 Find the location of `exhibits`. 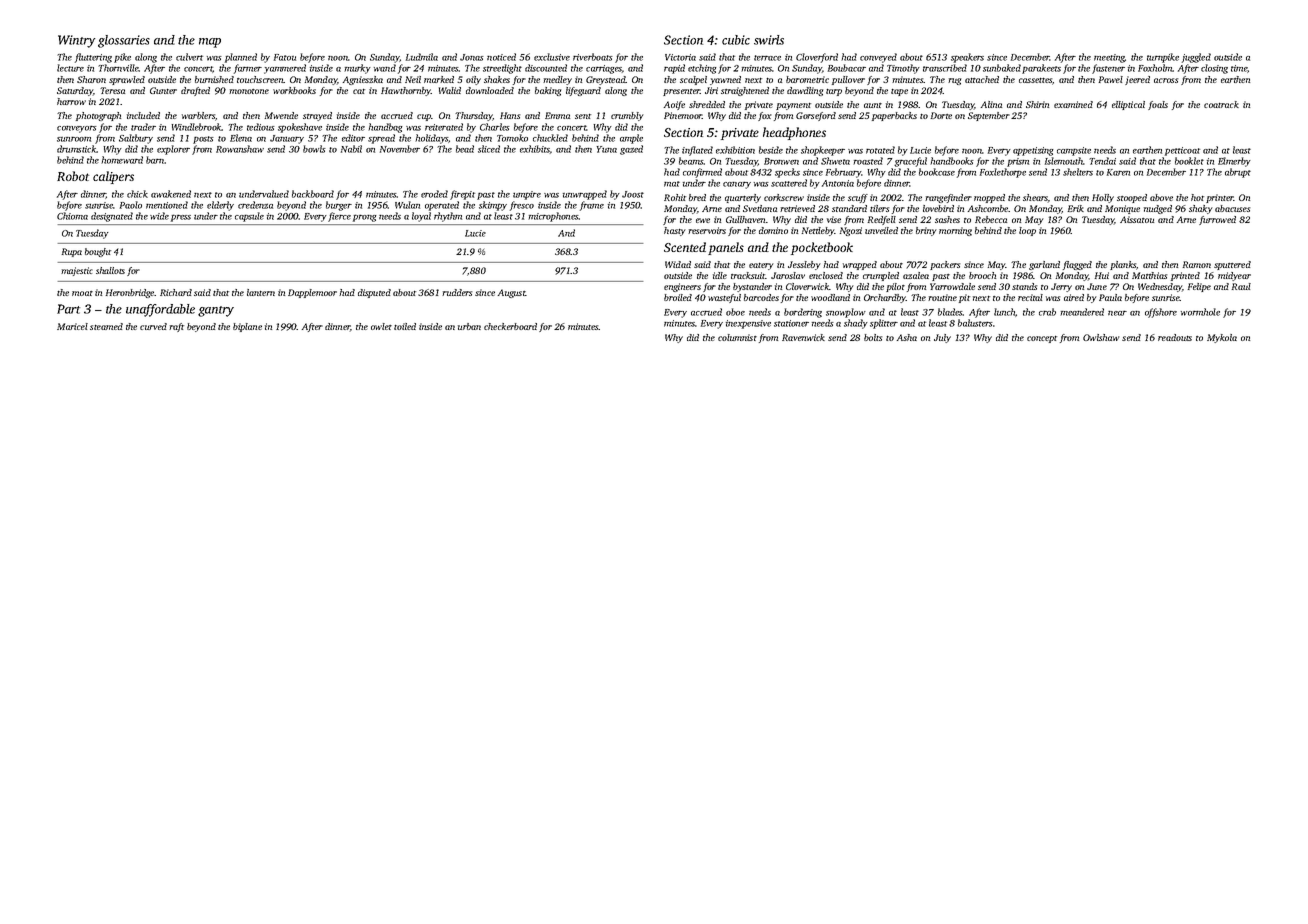

exhibits is located at coordinates (535, 149).
